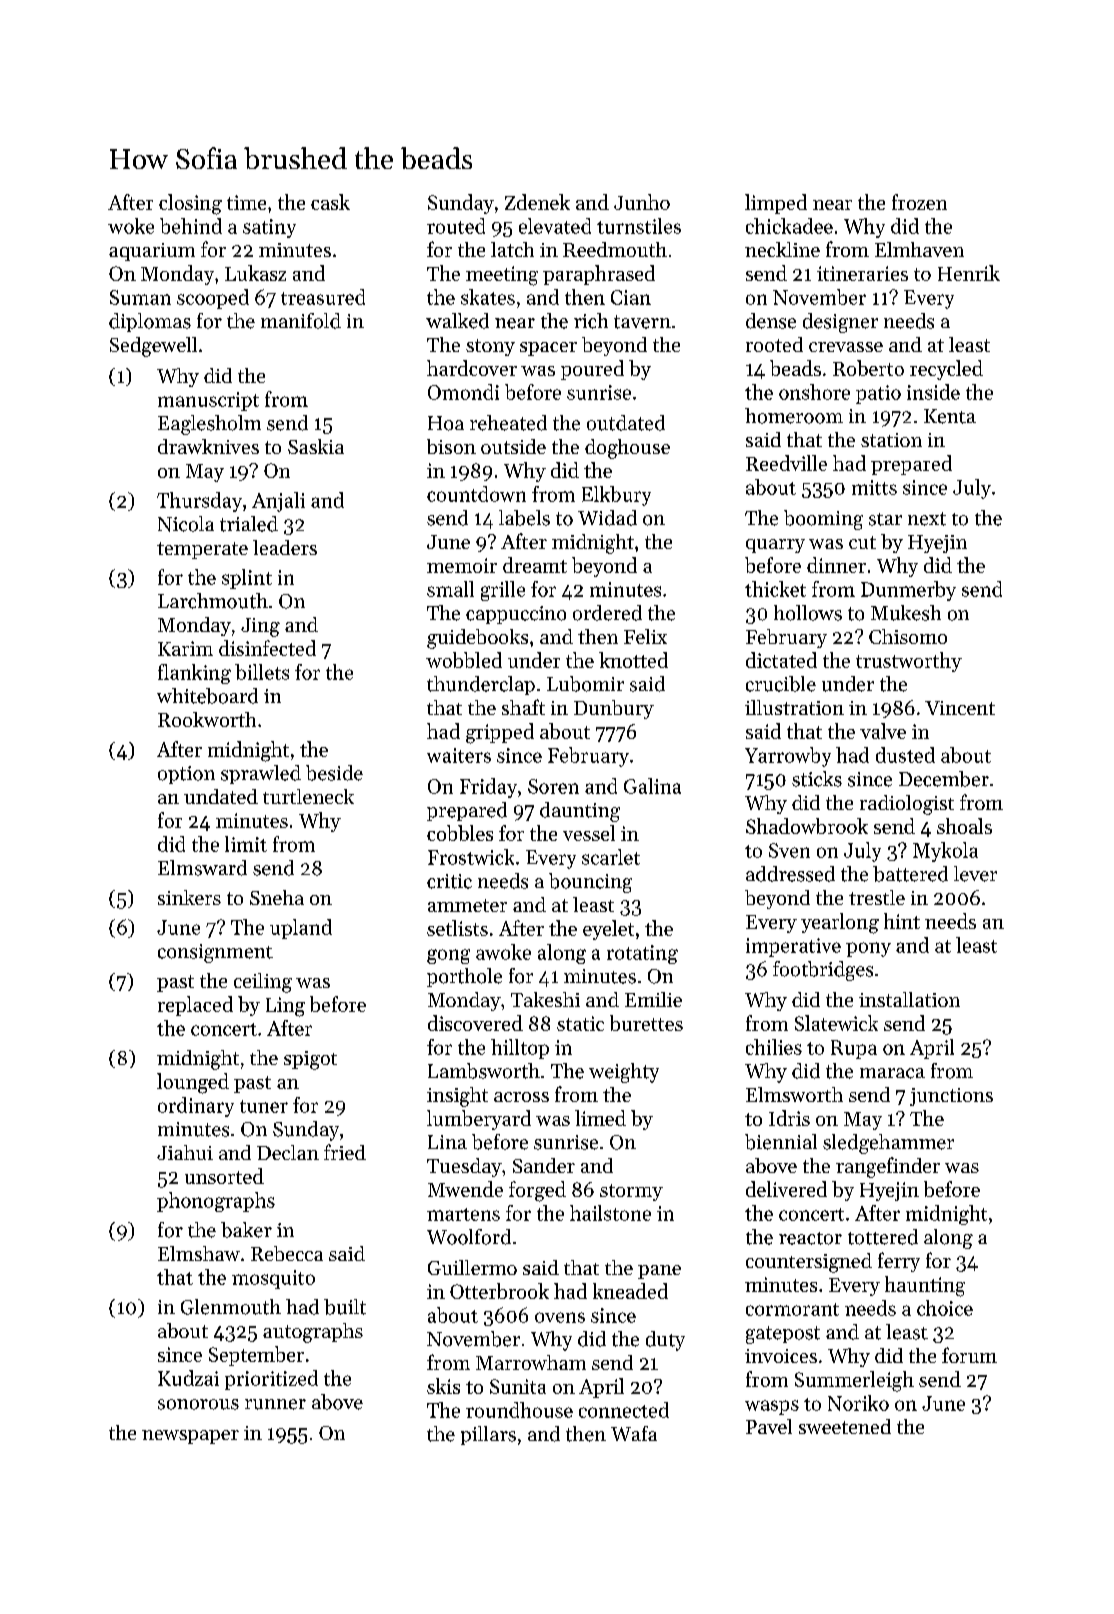 The height and width of the page is (1614, 1114). What do you see at coordinates (788, 757) in the page?
I see `Yarrowby` at bounding box center [788, 757].
